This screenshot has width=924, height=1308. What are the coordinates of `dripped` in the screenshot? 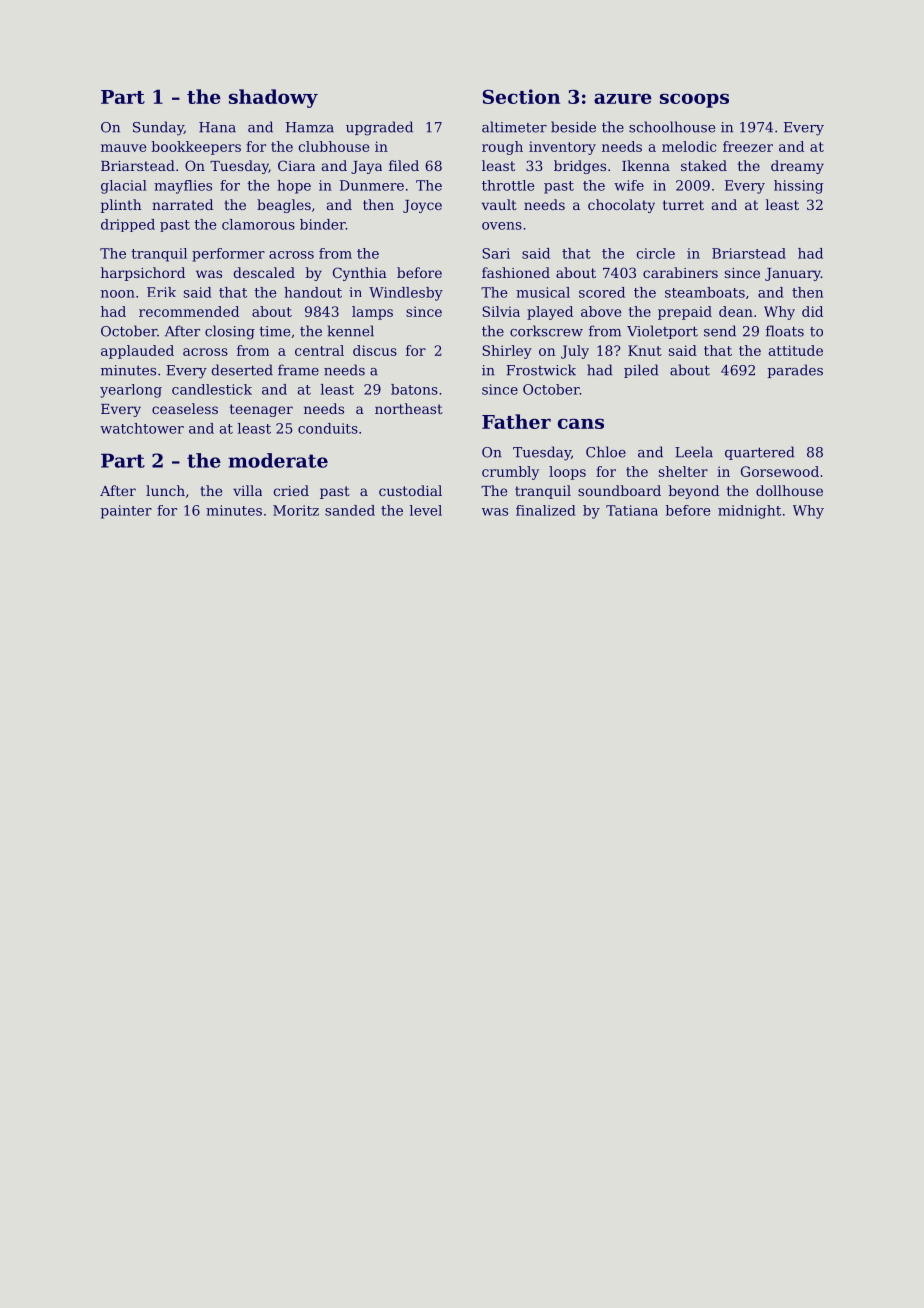 It's located at (128, 225).
